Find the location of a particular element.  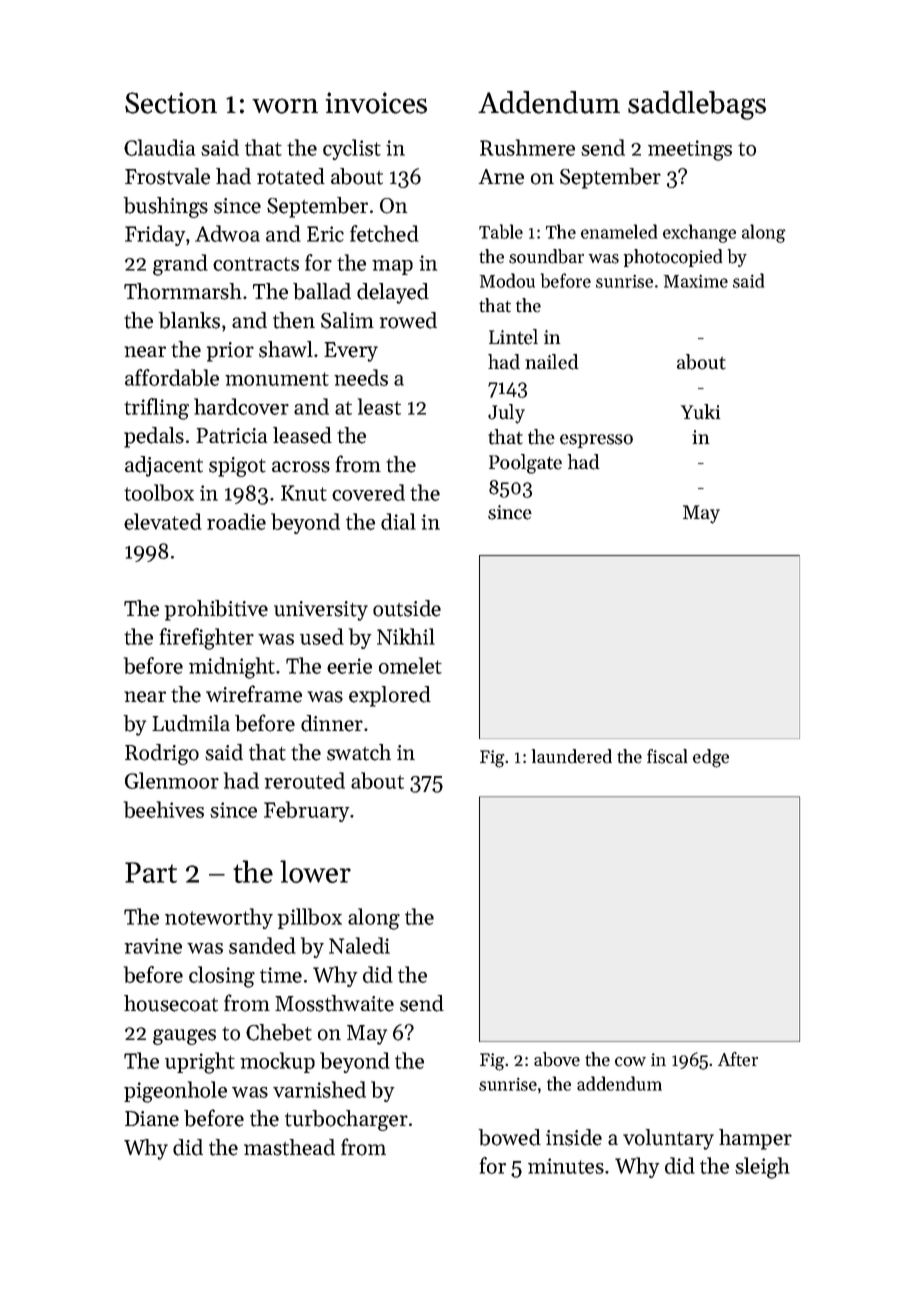

After is located at coordinates (738, 1059).
